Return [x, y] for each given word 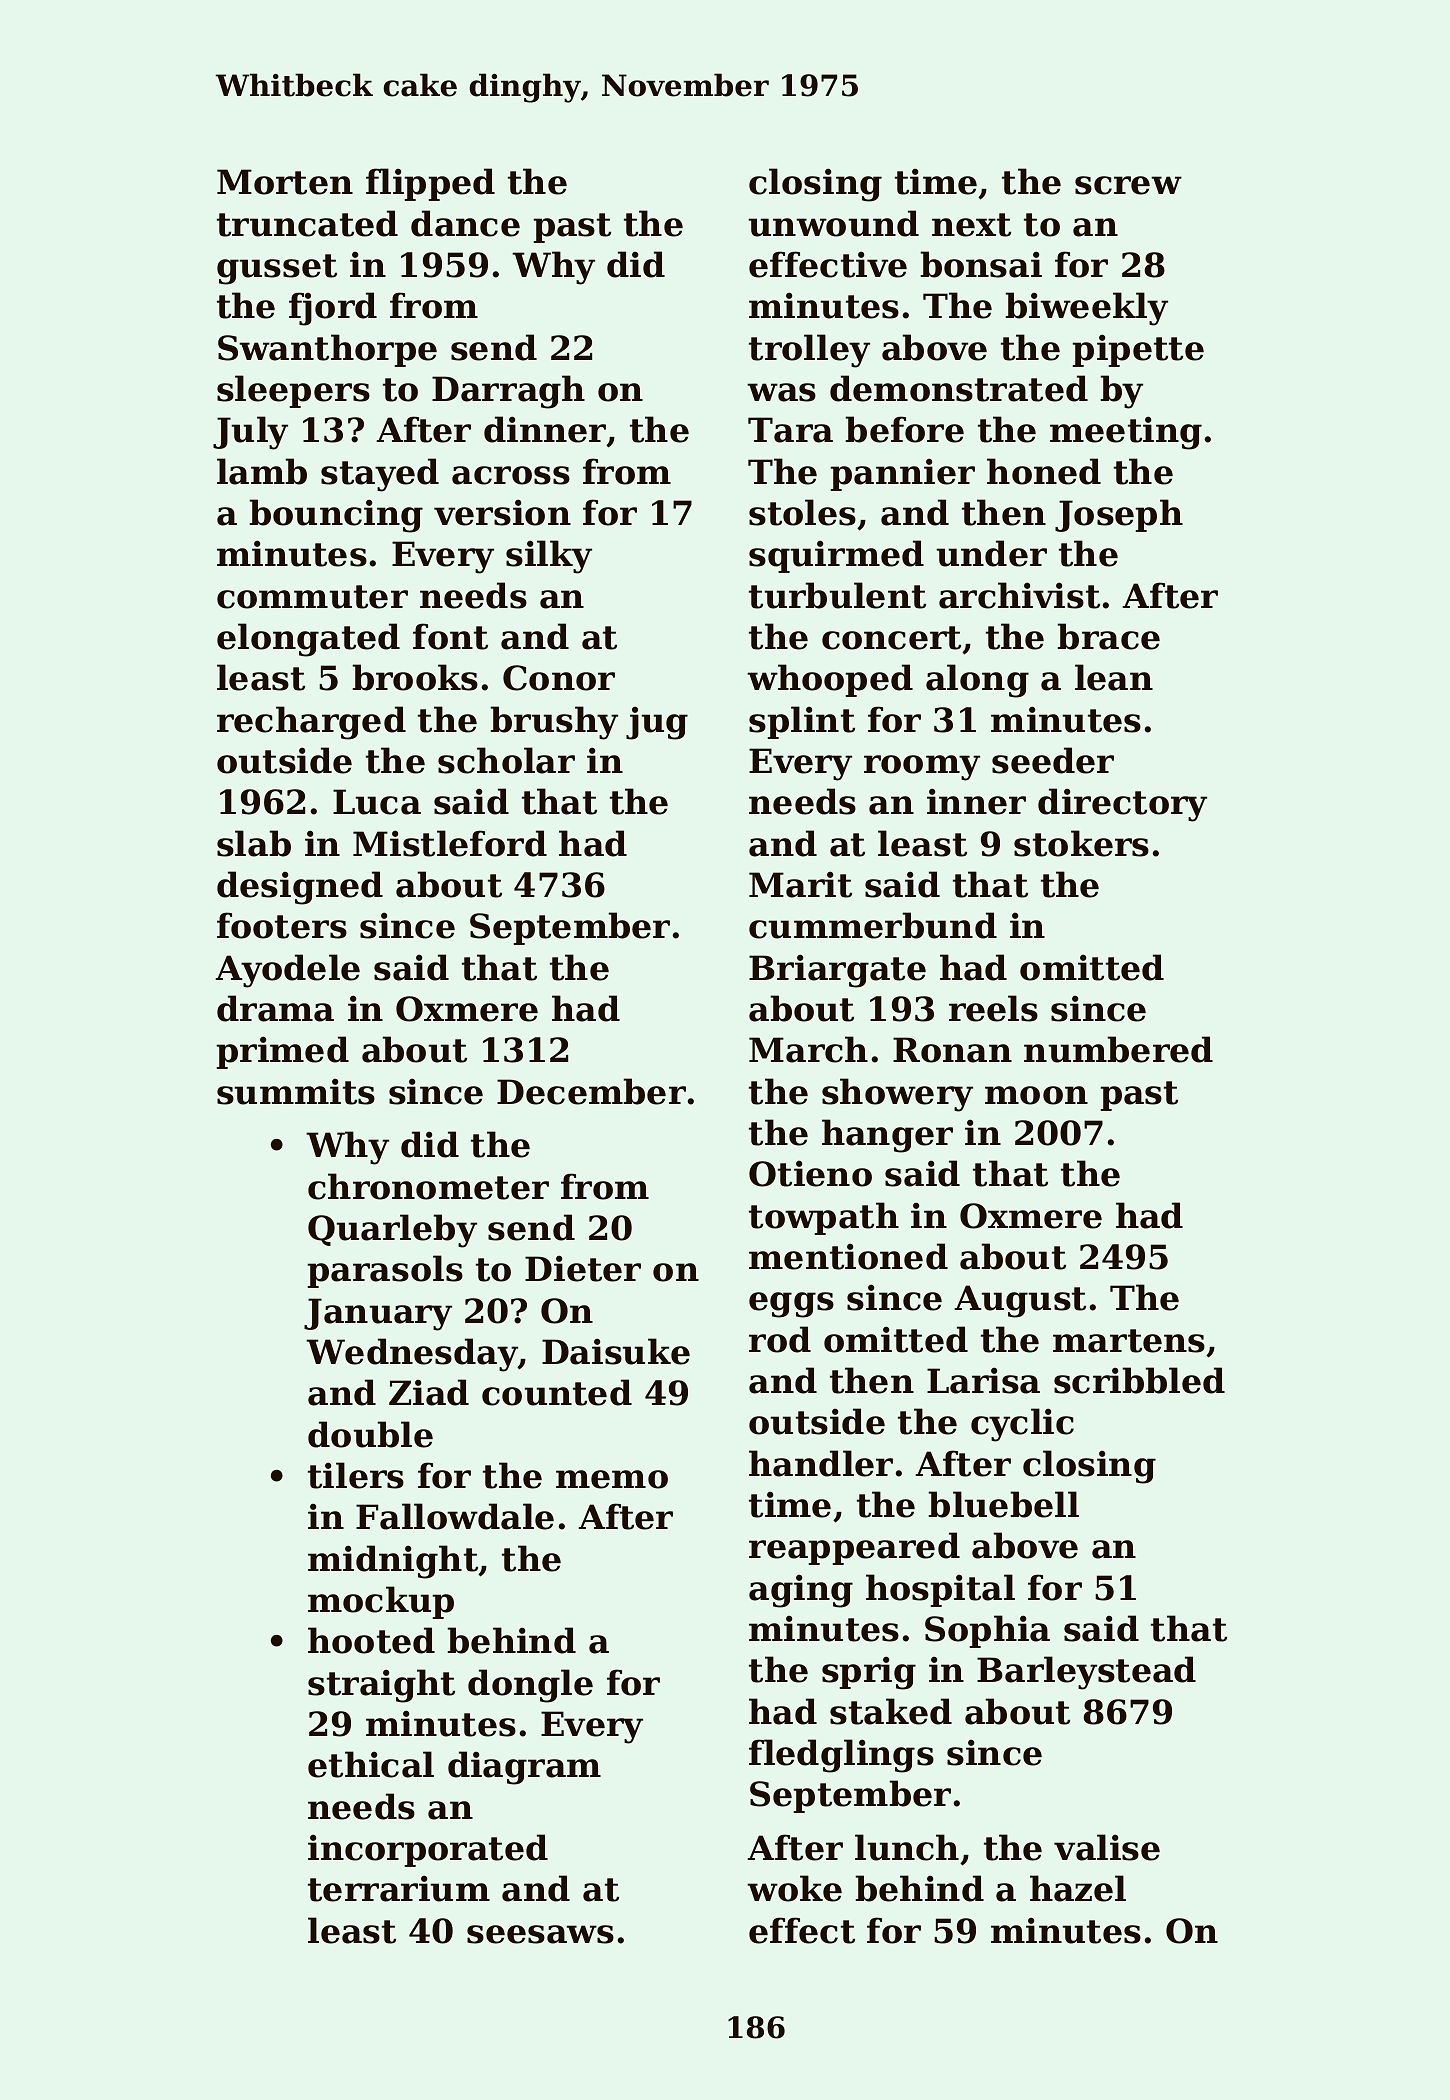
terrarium [399, 1888]
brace [1108, 636]
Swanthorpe [327, 350]
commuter [312, 597]
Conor [559, 678]
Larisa [983, 1380]
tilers [356, 1475]
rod [780, 1339]
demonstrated [959, 388]
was [781, 392]
